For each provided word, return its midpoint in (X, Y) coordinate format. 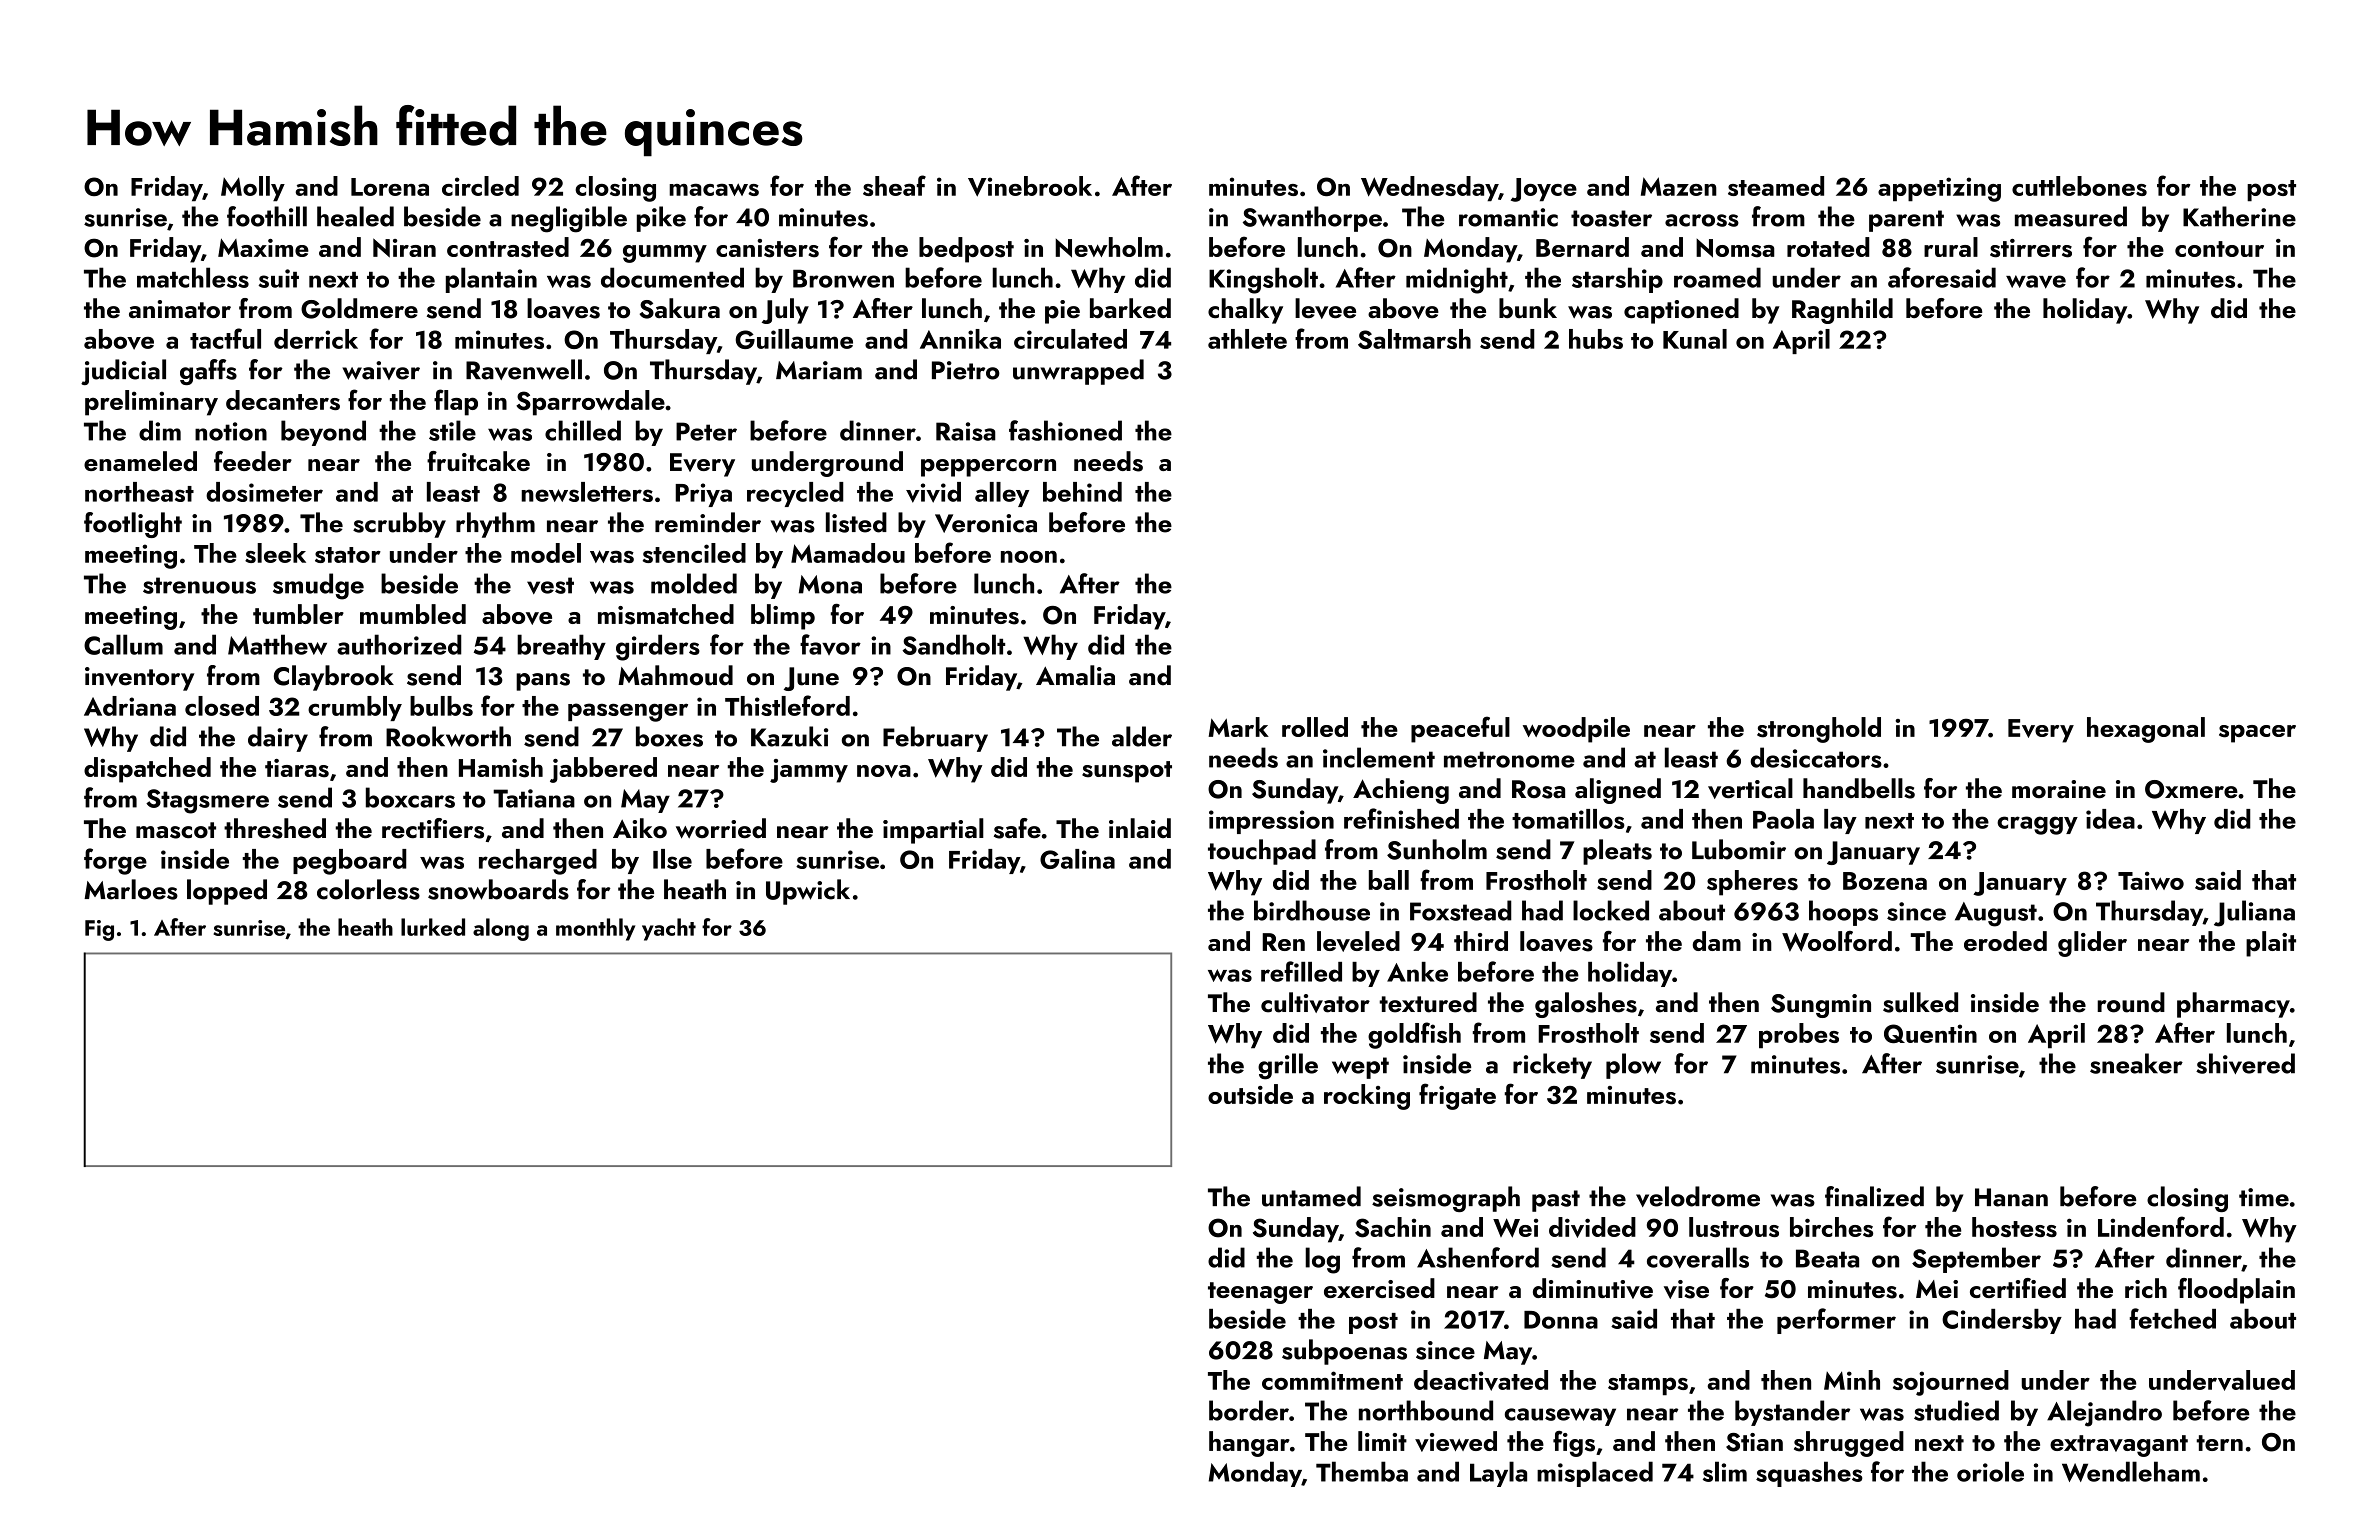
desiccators (1816, 757)
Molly (253, 189)
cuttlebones (2079, 186)
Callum (123, 644)
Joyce (1544, 190)
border (1249, 1410)
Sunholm (1437, 849)
